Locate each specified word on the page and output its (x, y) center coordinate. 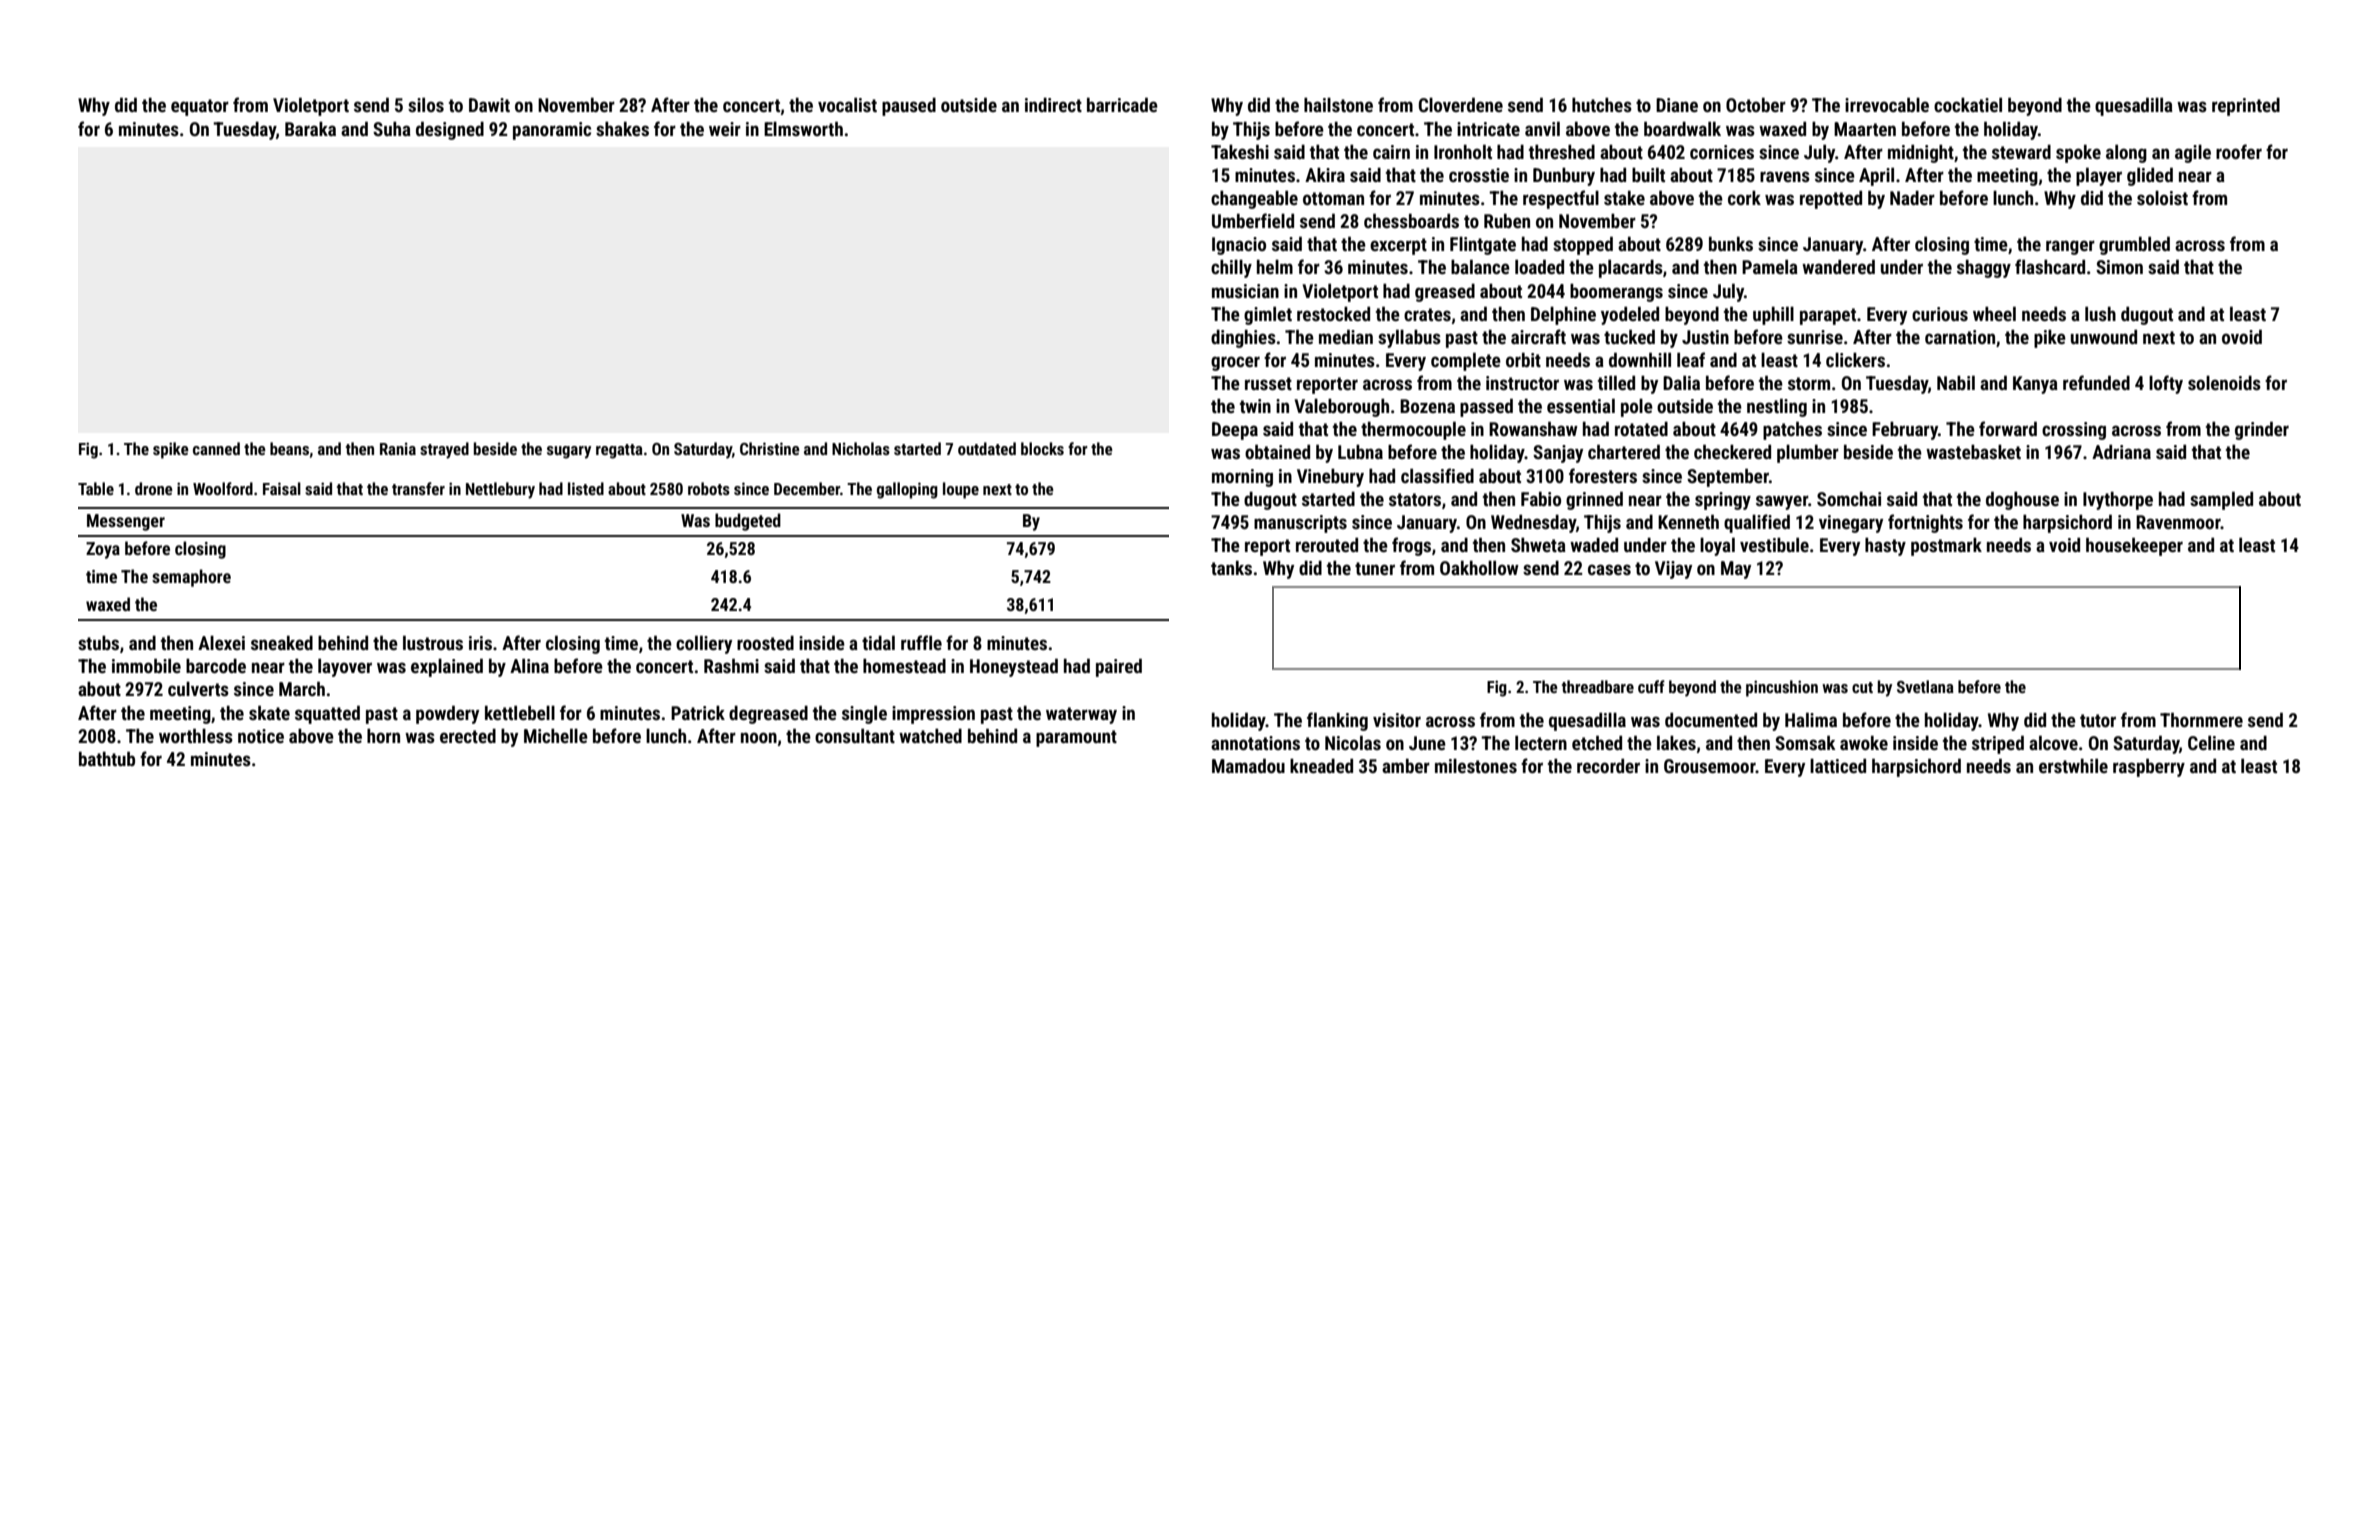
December (807, 488)
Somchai (1849, 499)
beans (289, 448)
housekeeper (2134, 546)
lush (2100, 314)
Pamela (1770, 267)
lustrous (433, 642)
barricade (1122, 104)
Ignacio (1239, 246)
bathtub (107, 758)
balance (1480, 266)
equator (200, 107)
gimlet (1268, 316)
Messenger (126, 522)
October (1756, 105)
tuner (1375, 568)
